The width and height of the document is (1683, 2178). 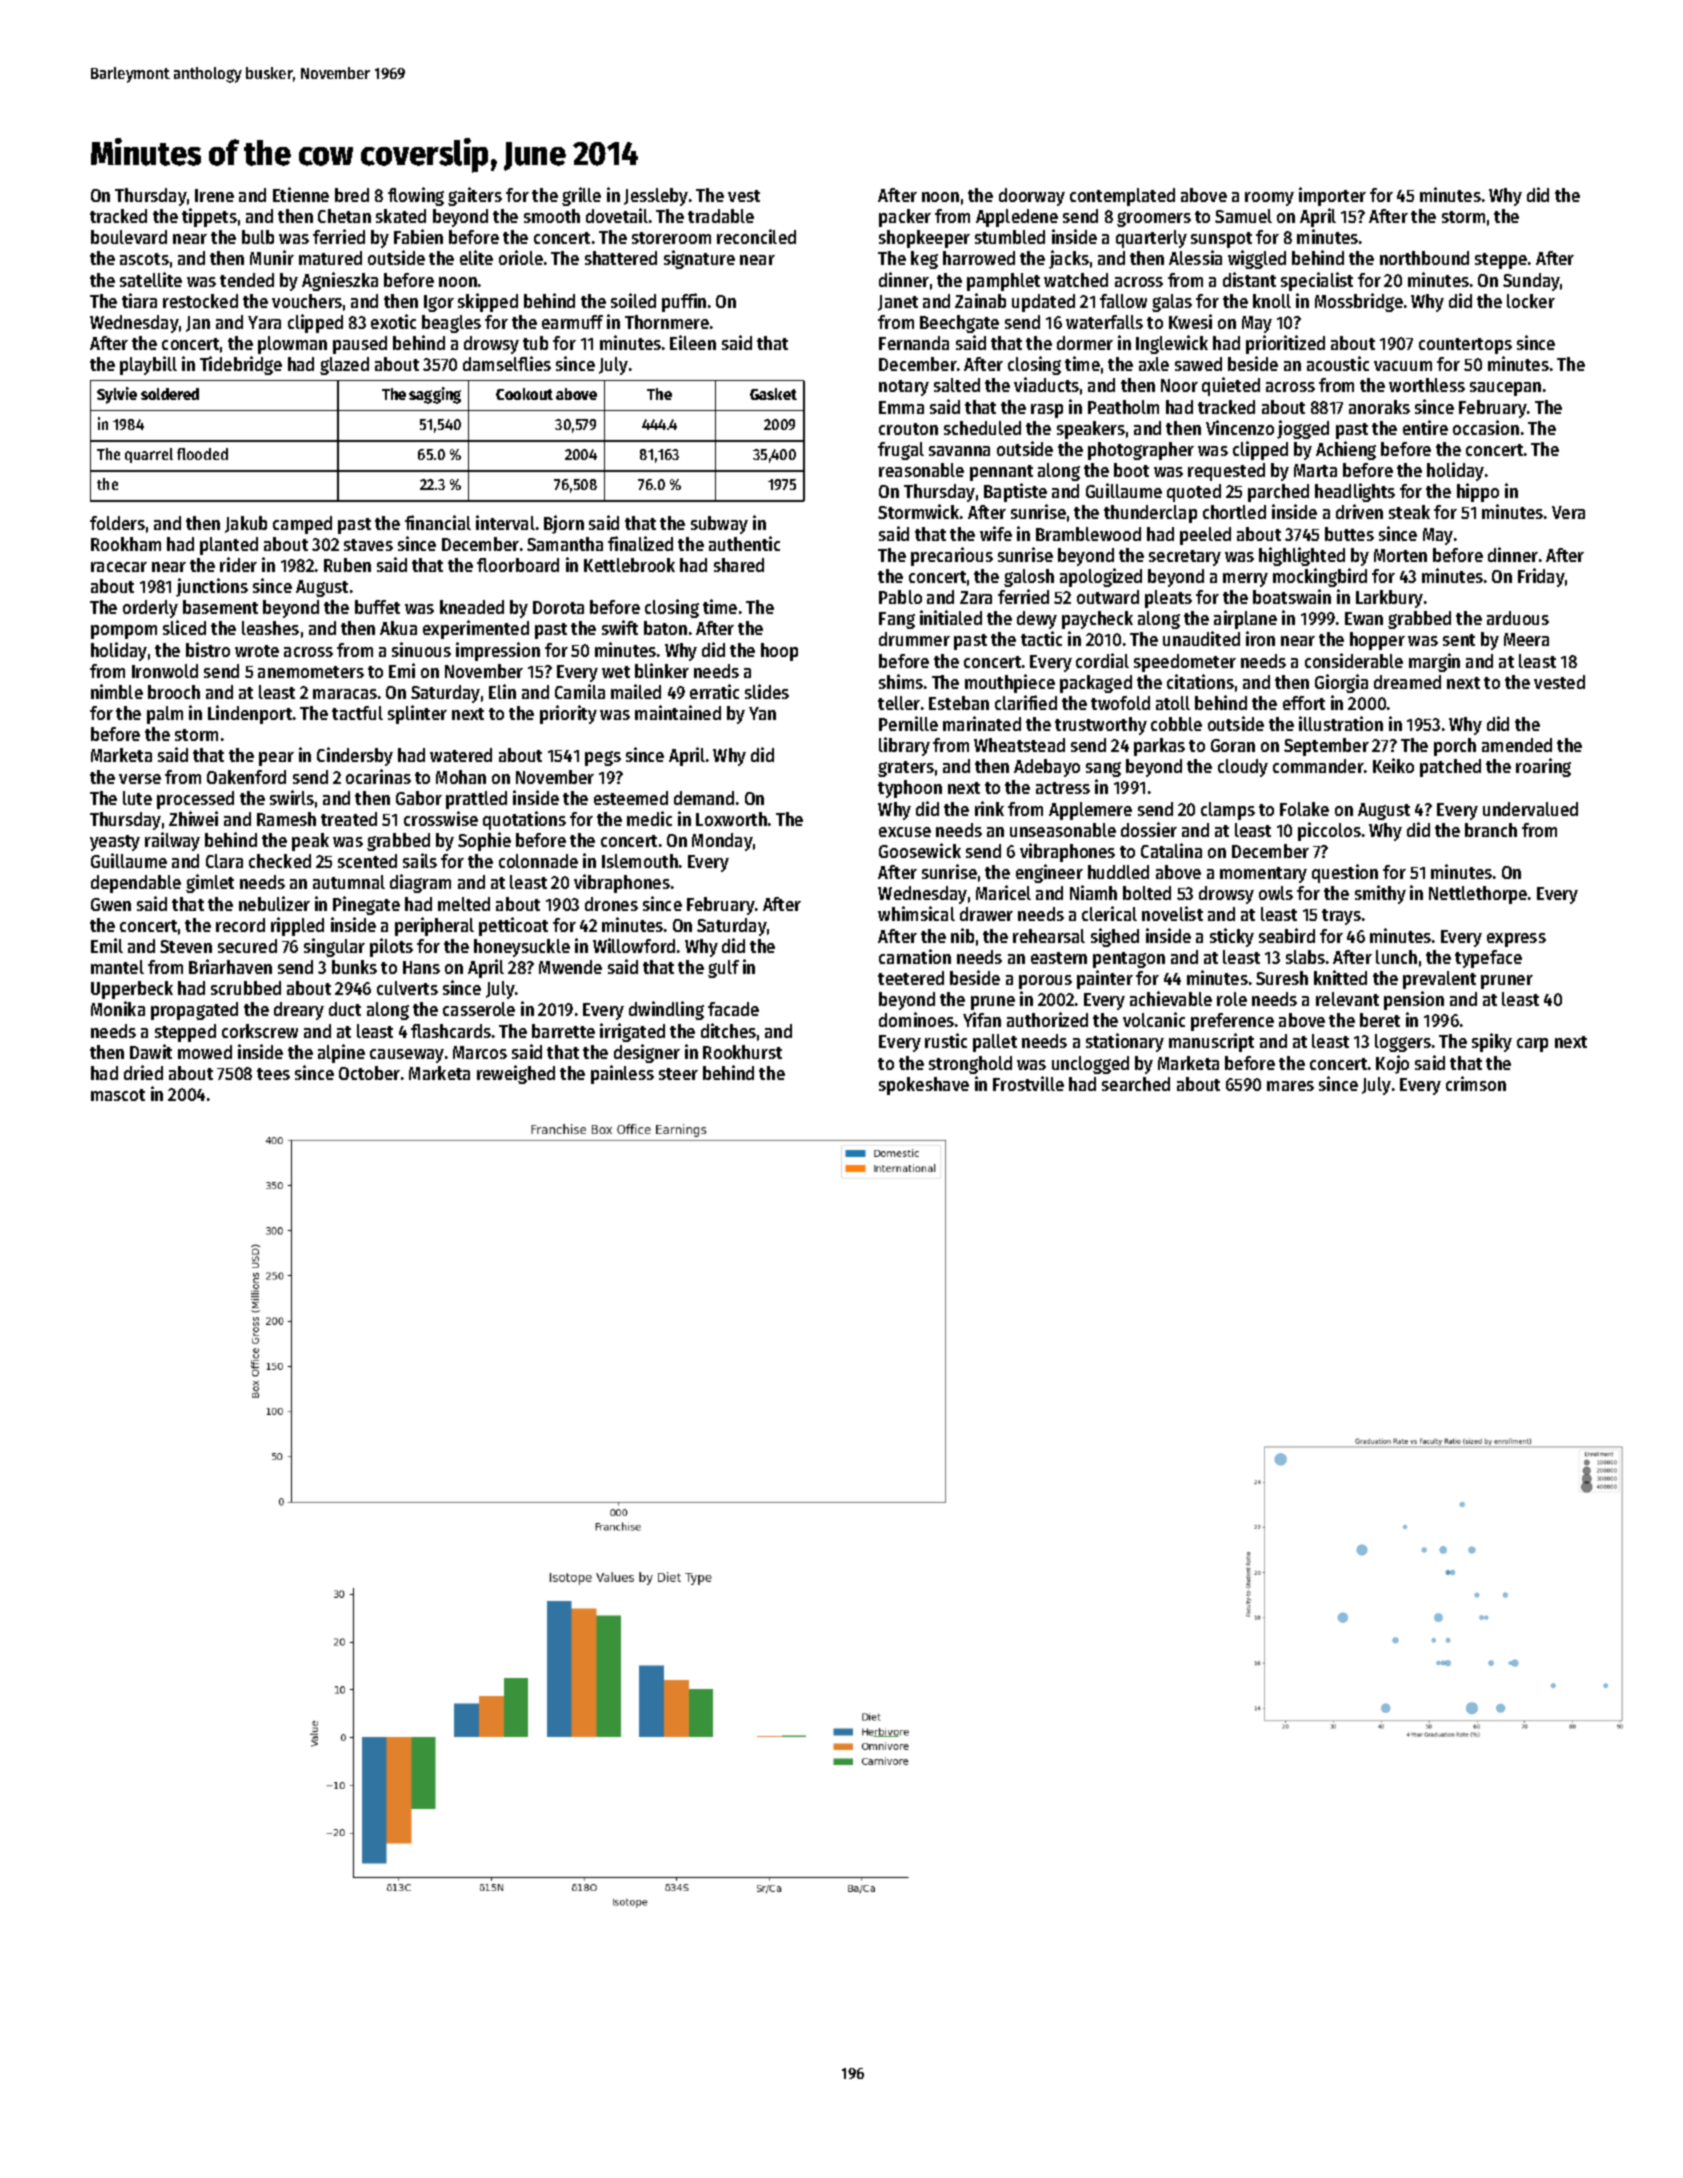 I want to click on excuse, so click(x=905, y=832).
